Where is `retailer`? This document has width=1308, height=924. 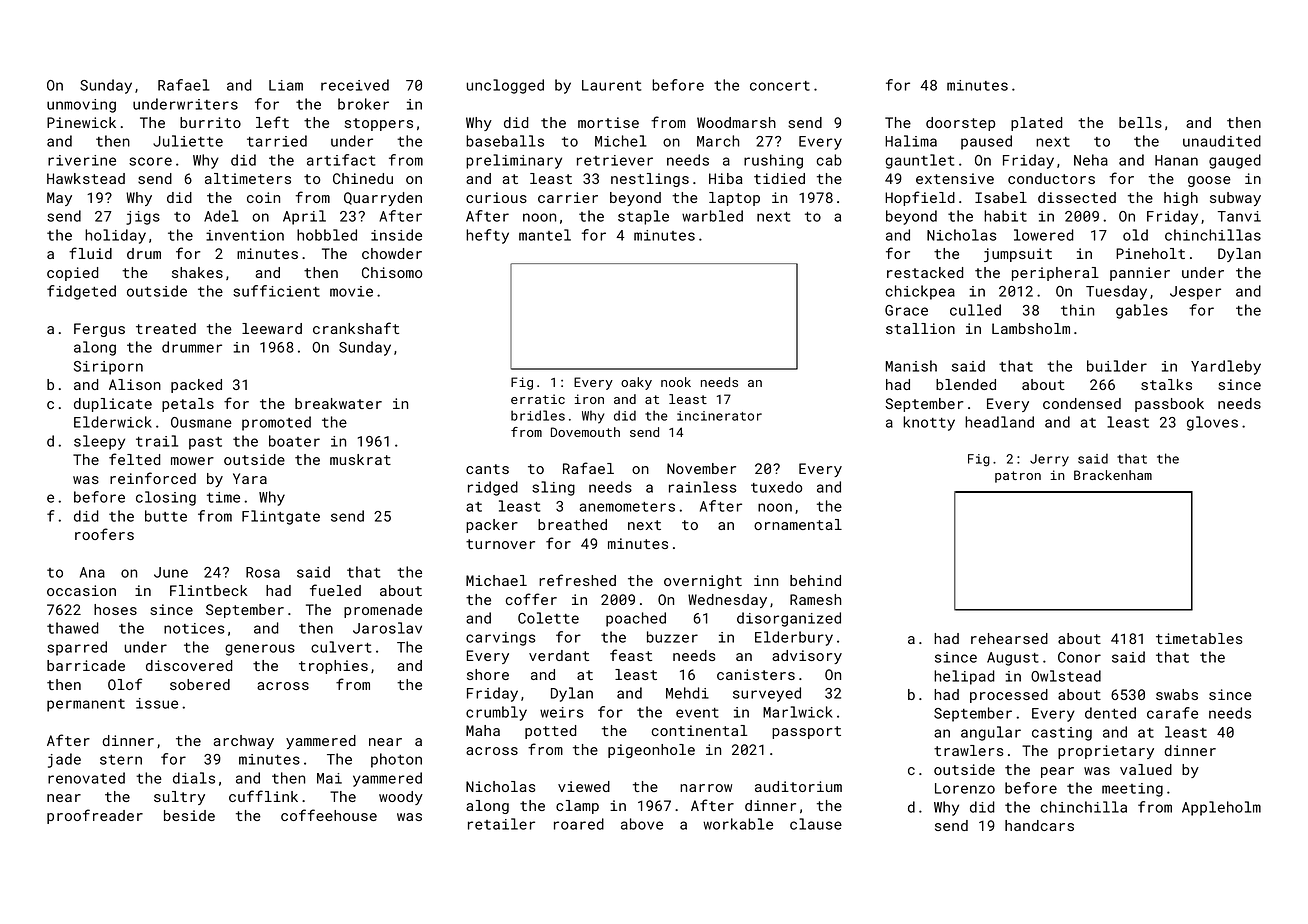 retailer is located at coordinates (501, 824).
